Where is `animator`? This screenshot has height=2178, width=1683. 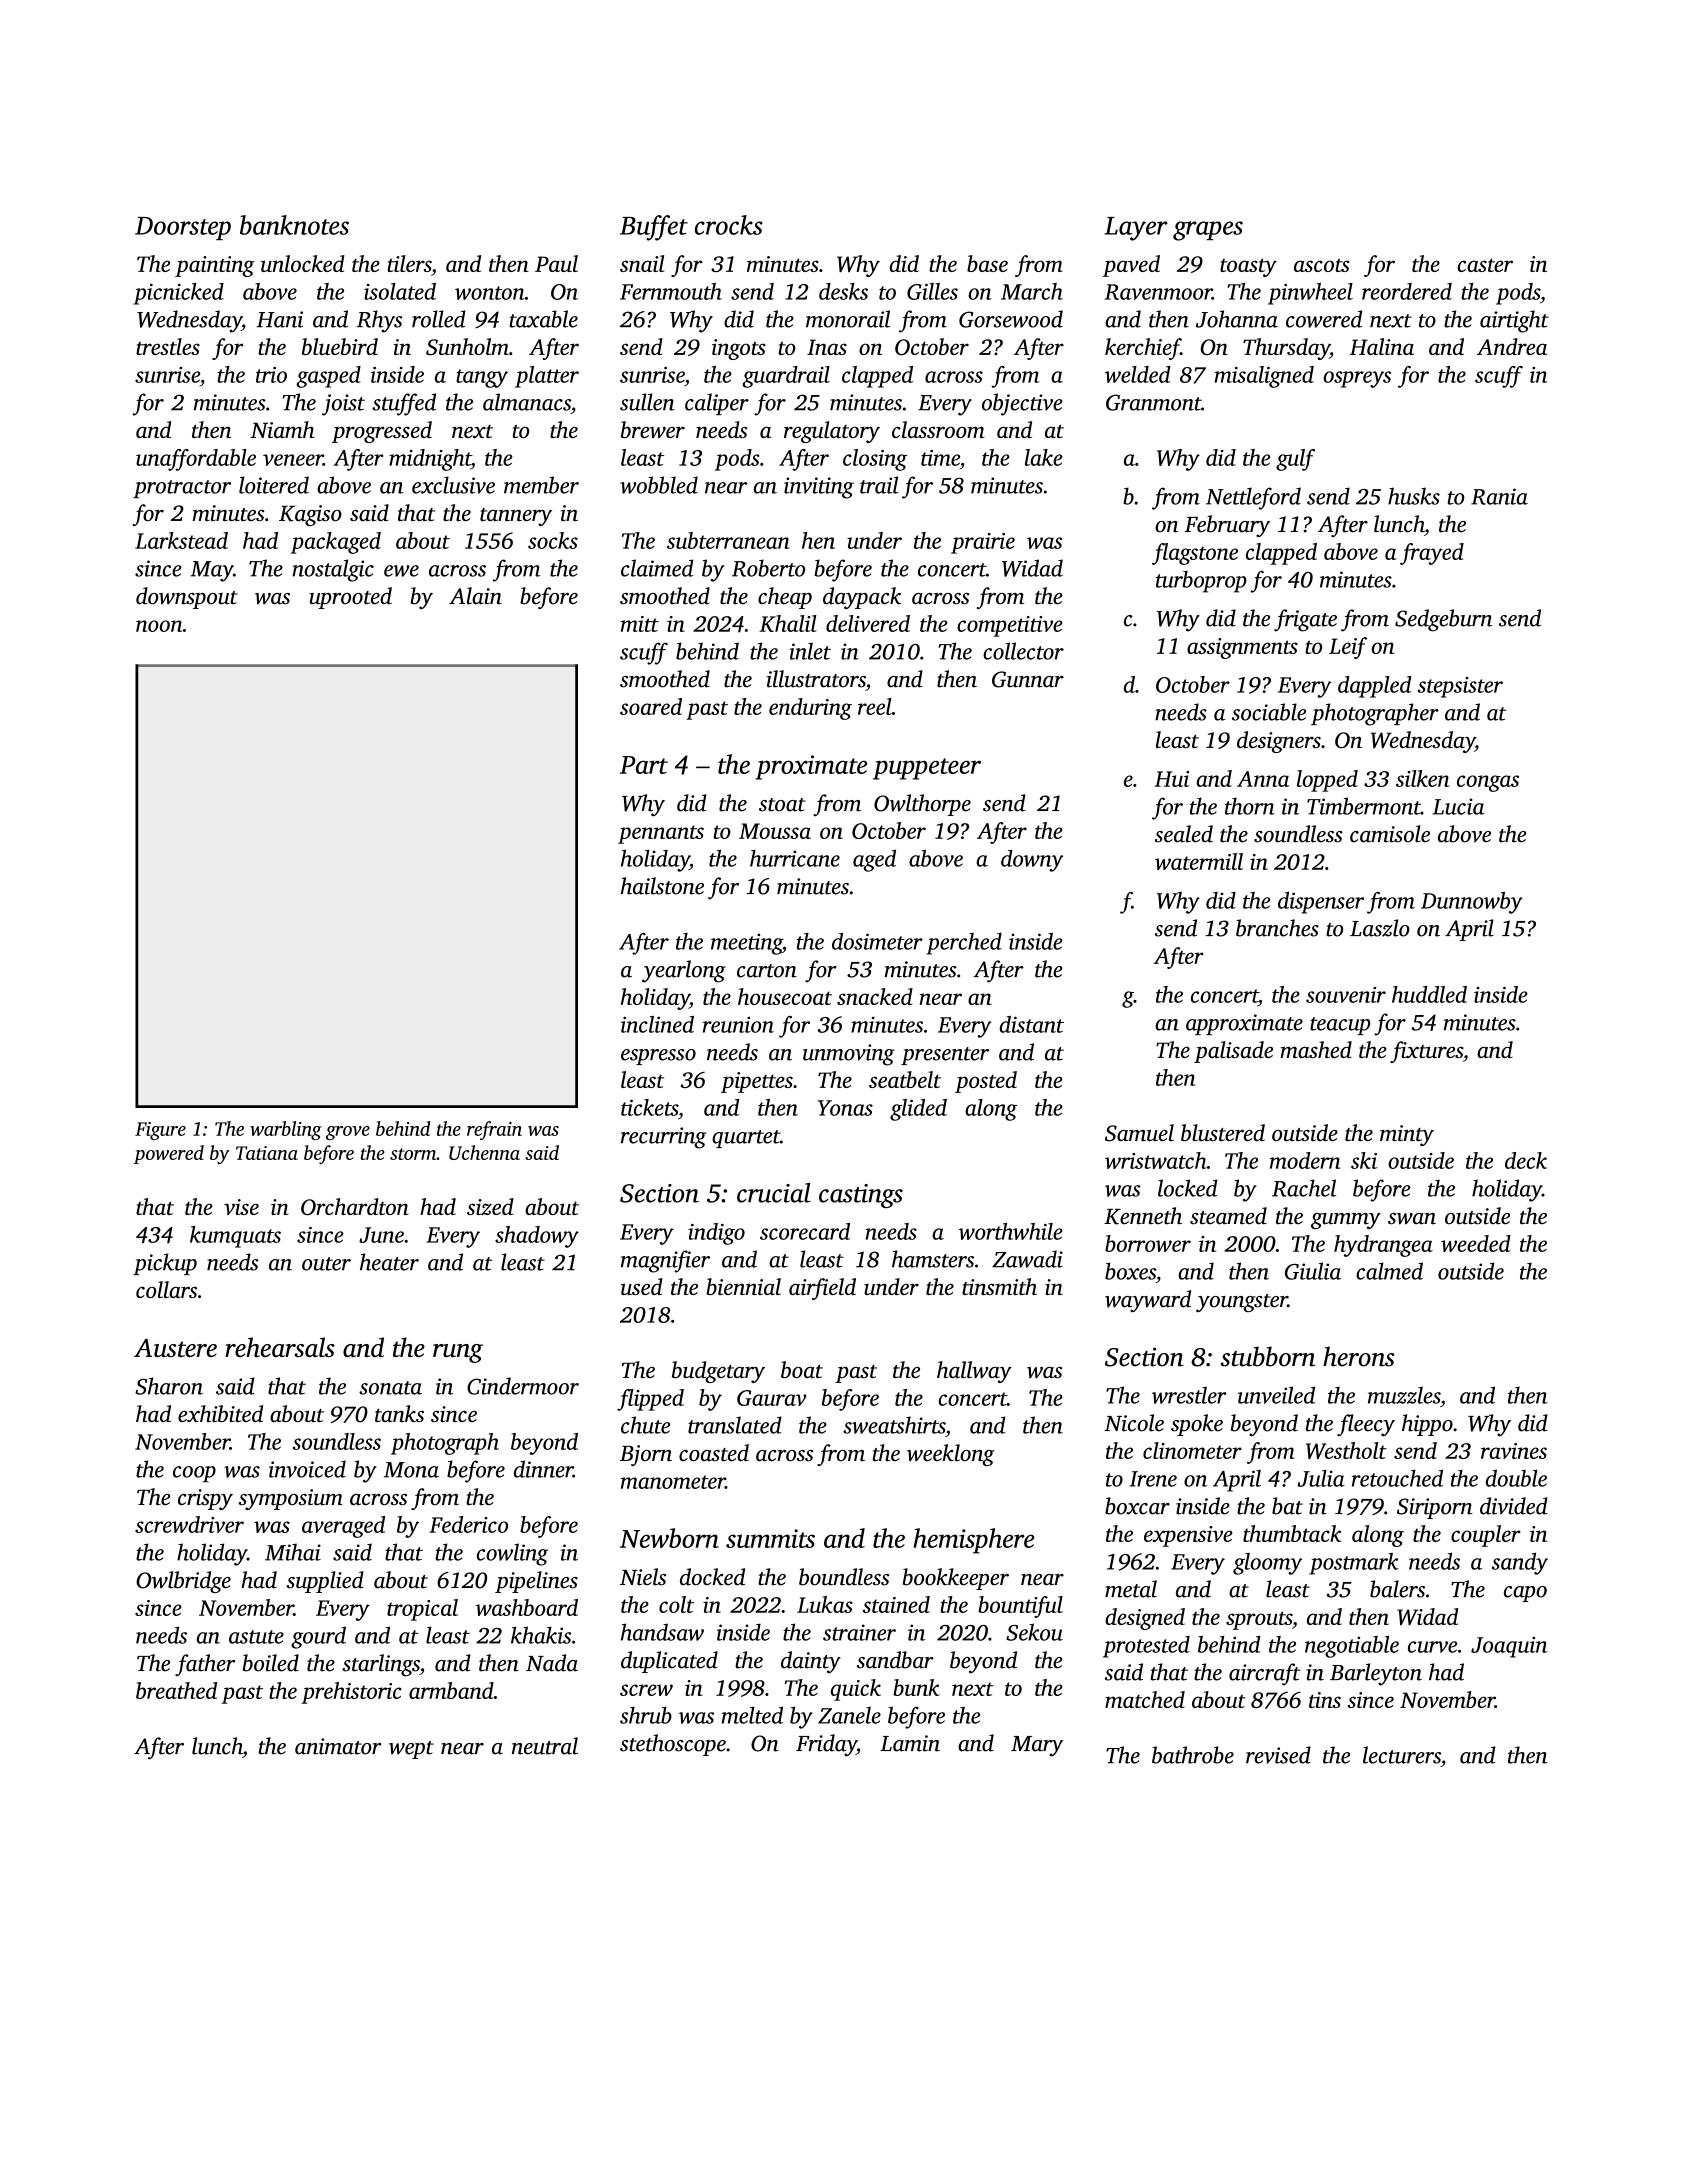
animator is located at coordinates (338, 1746).
